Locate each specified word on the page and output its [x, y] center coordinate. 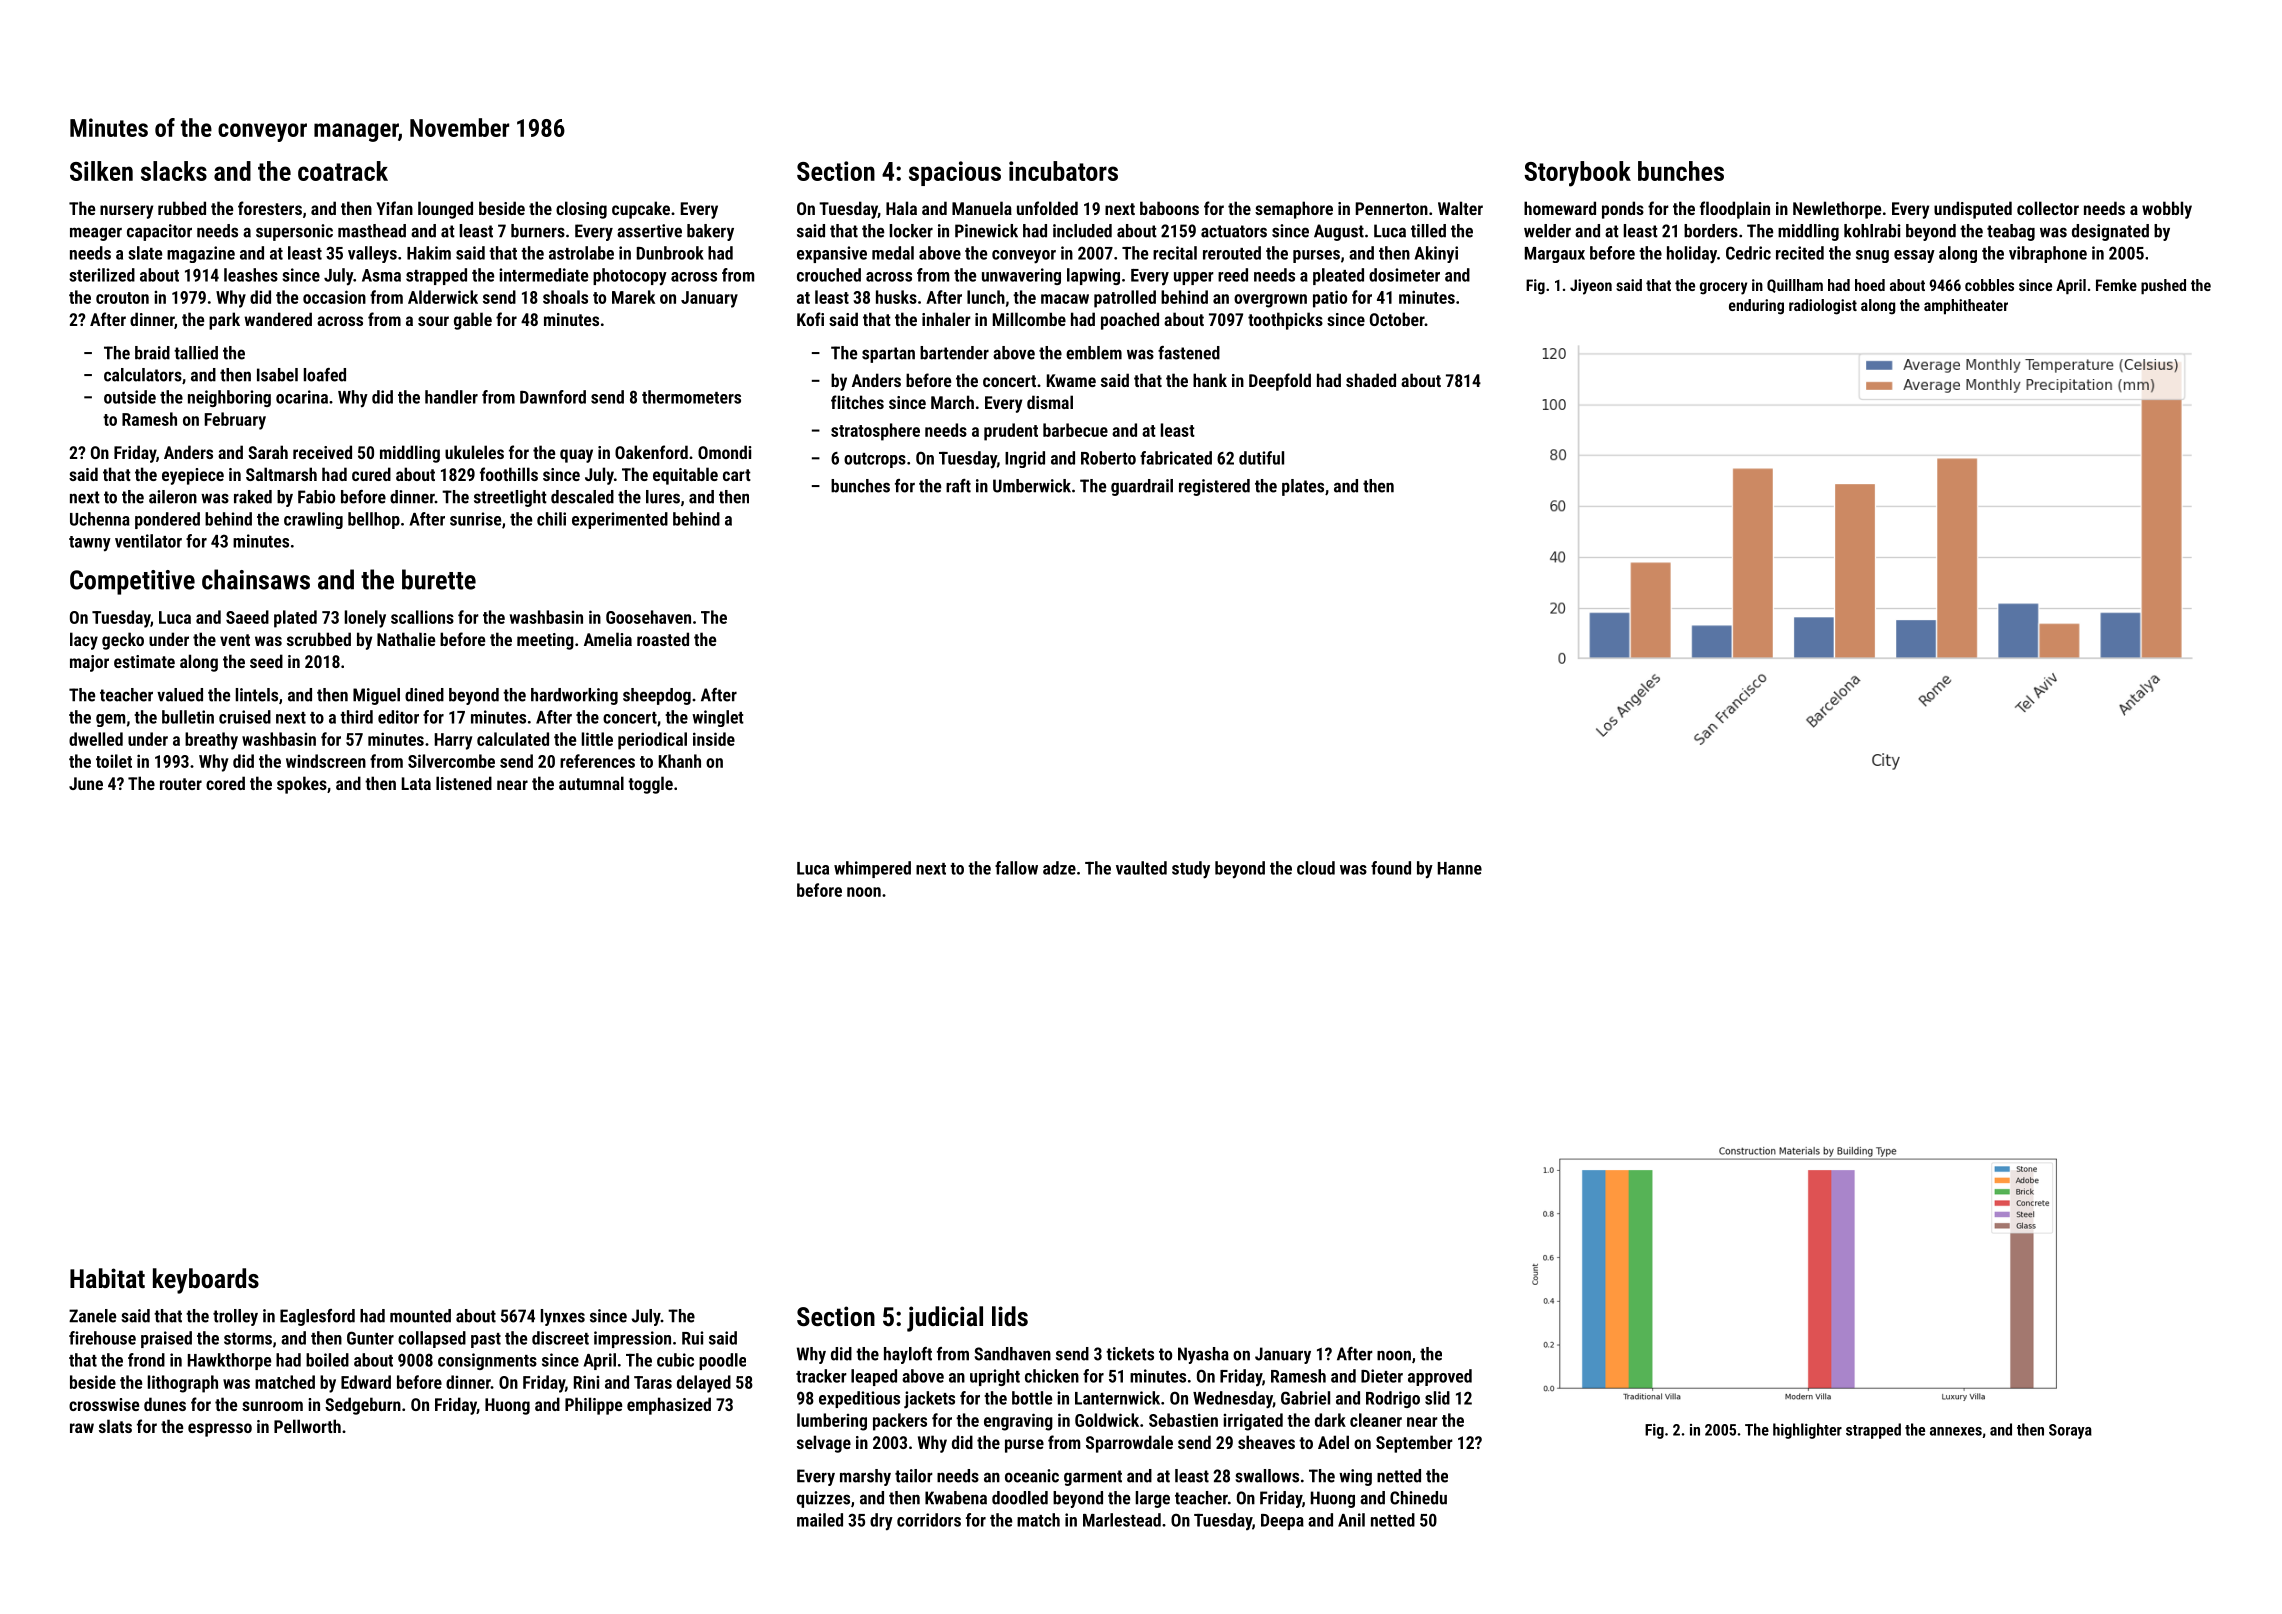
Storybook [1577, 174]
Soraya [2070, 1431]
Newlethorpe [1837, 210]
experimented [620, 520]
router [181, 784]
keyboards [206, 1281]
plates [1303, 487]
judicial [945, 1319]
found [1391, 868]
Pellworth [307, 1426]
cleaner [1376, 1420]
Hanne [1460, 868]
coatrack [343, 171]
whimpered [872, 869]
